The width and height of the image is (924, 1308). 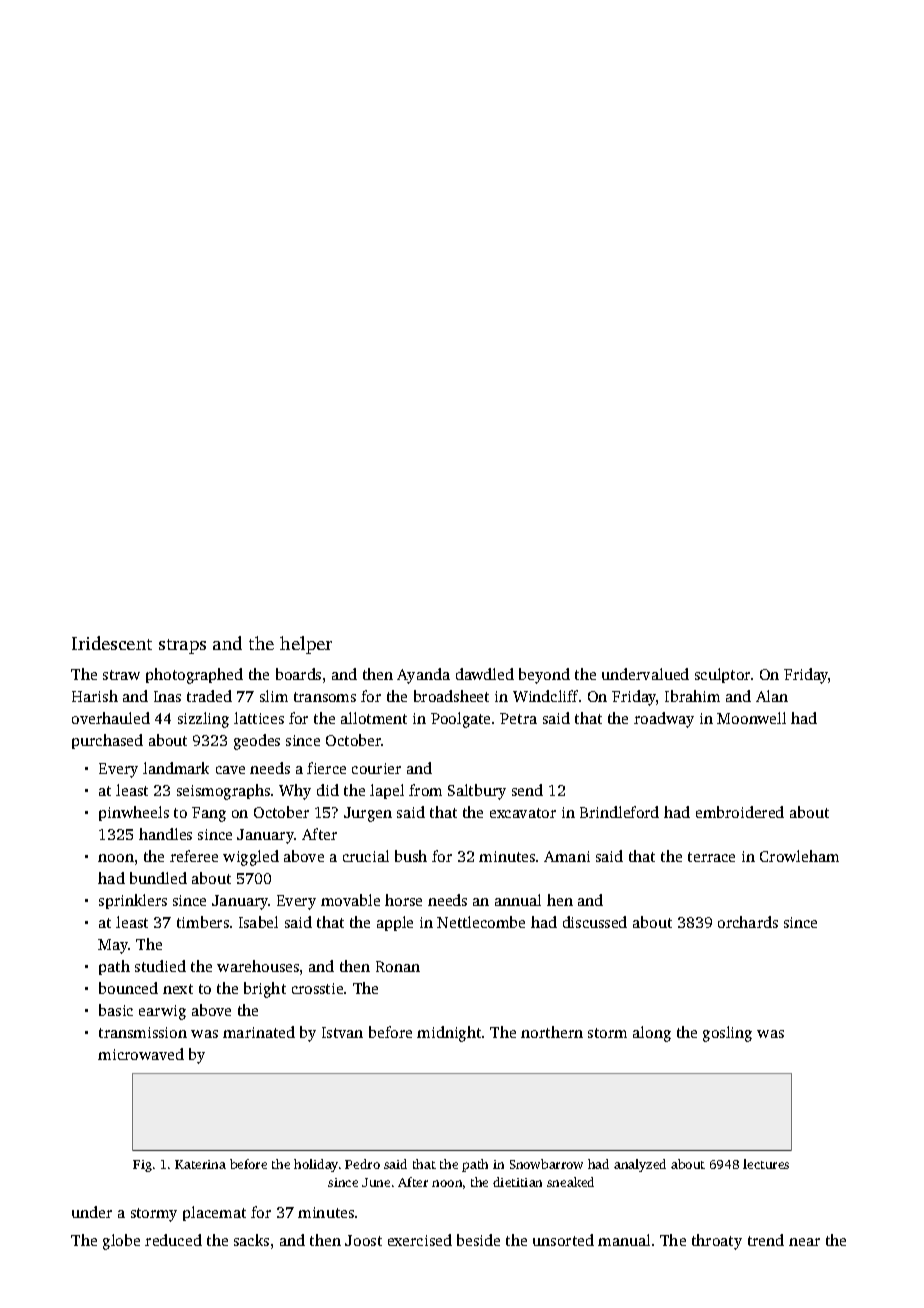 I want to click on Iridescent, so click(x=112, y=643).
